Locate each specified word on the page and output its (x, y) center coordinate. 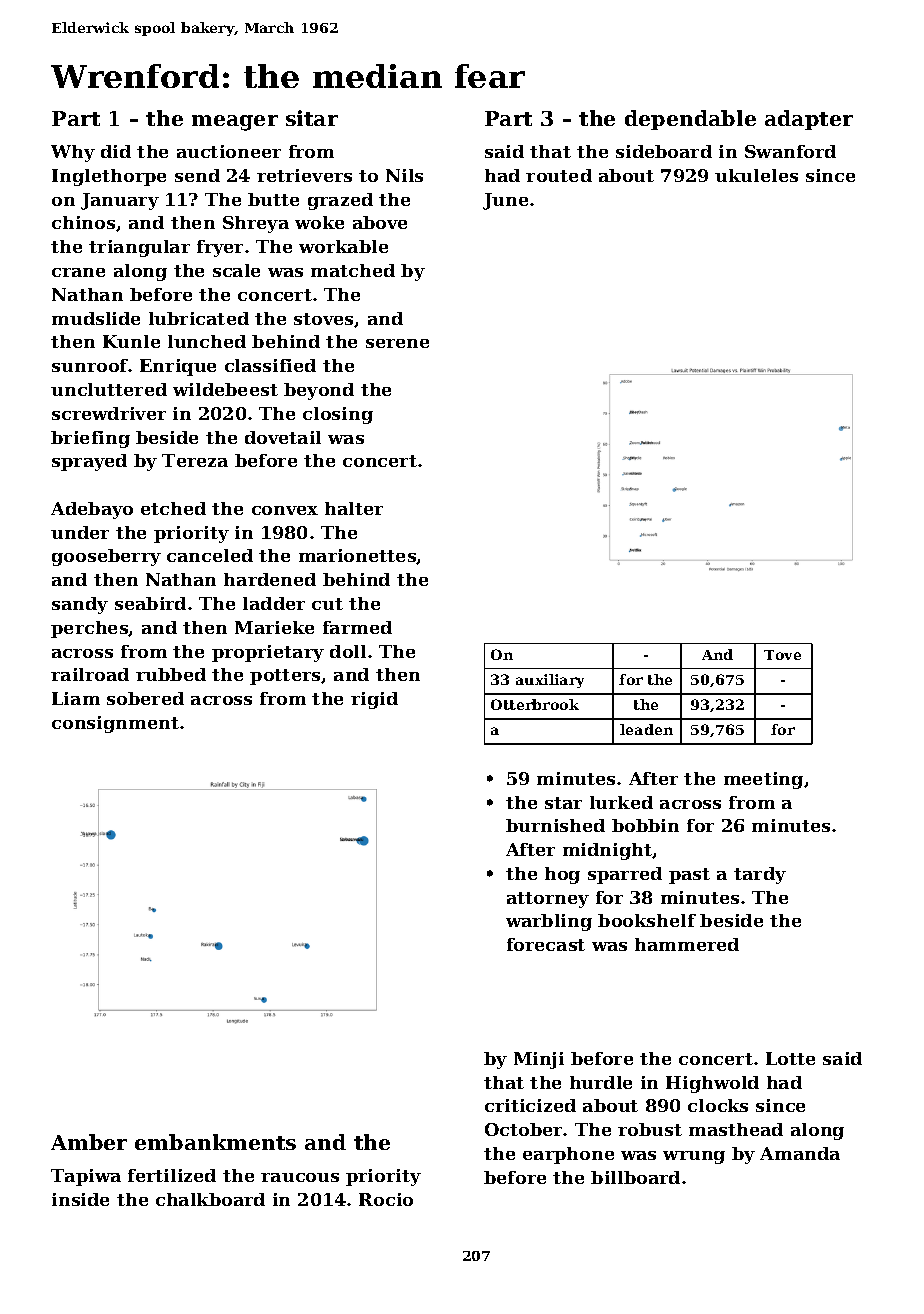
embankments (215, 1142)
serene (397, 343)
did (116, 151)
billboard (635, 1177)
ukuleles (756, 175)
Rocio (386, 1199)
